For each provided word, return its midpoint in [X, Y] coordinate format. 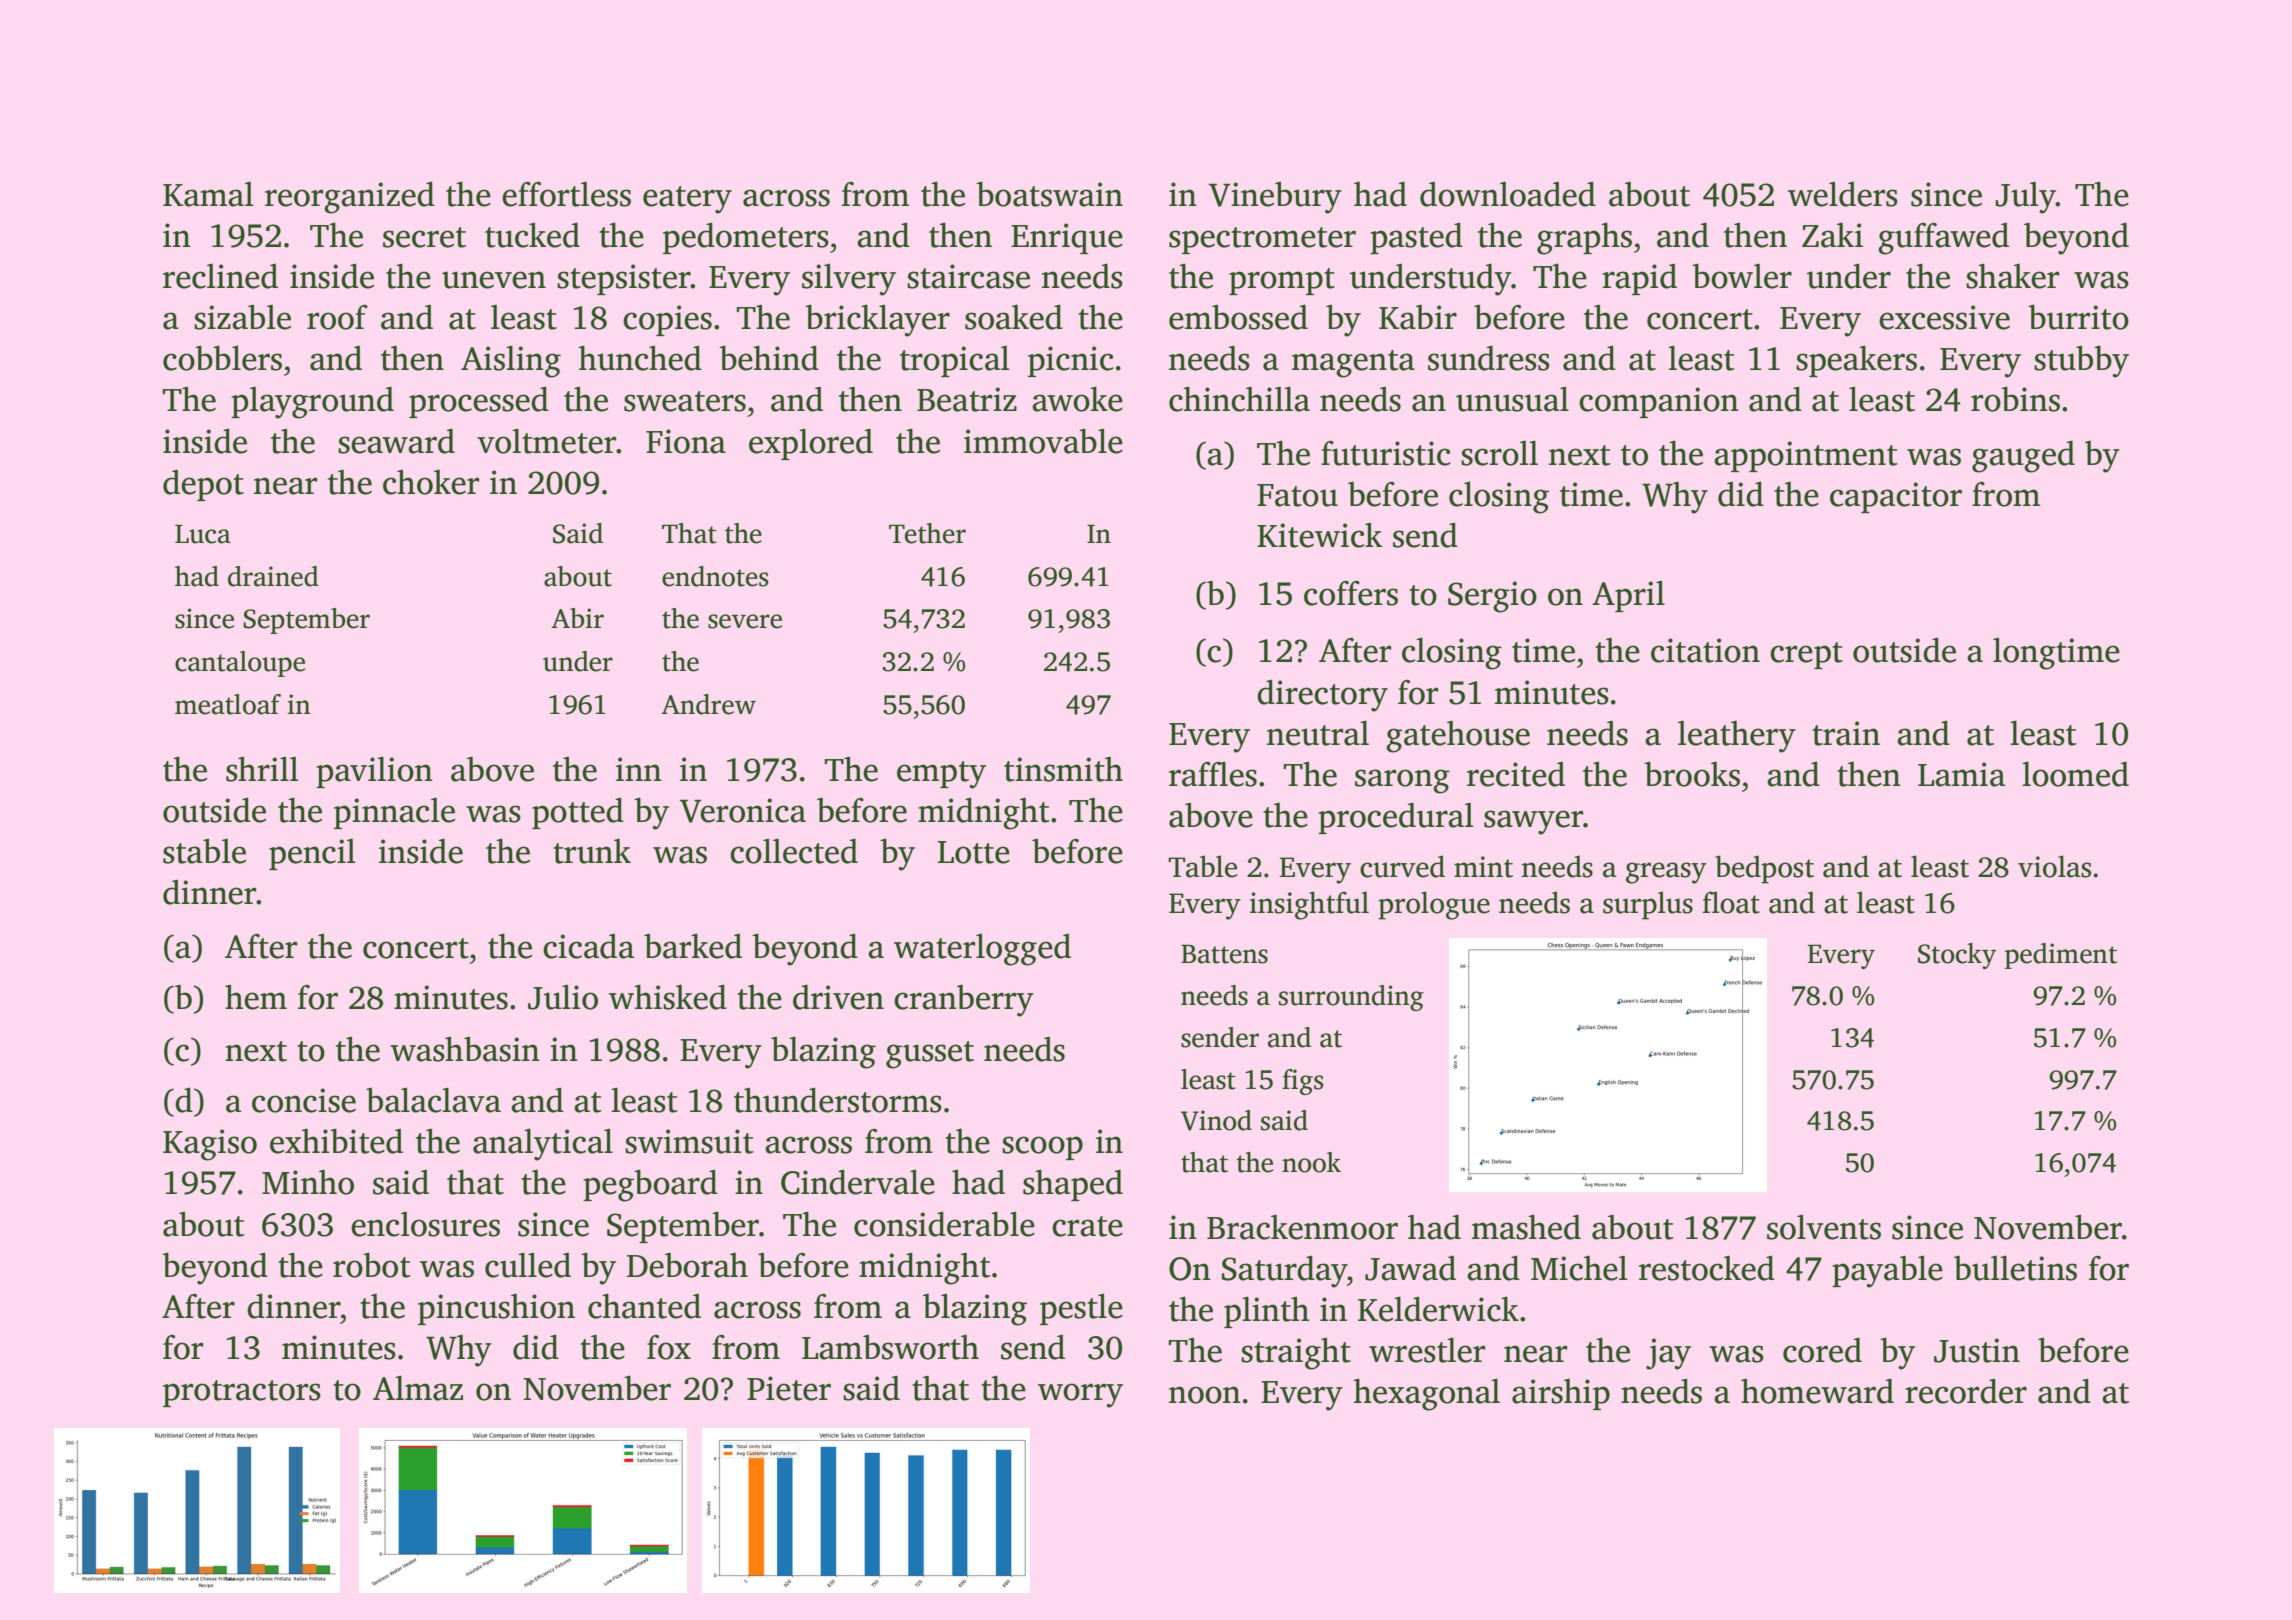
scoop [1042, 1148]
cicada [588, 946]
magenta [1353, 364]
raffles [1213, 774]
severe [745, 621]
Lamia [1961, 774]
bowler [1742, 276]
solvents [1824, 1227]
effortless [566, 194]
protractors [242, 1393]
